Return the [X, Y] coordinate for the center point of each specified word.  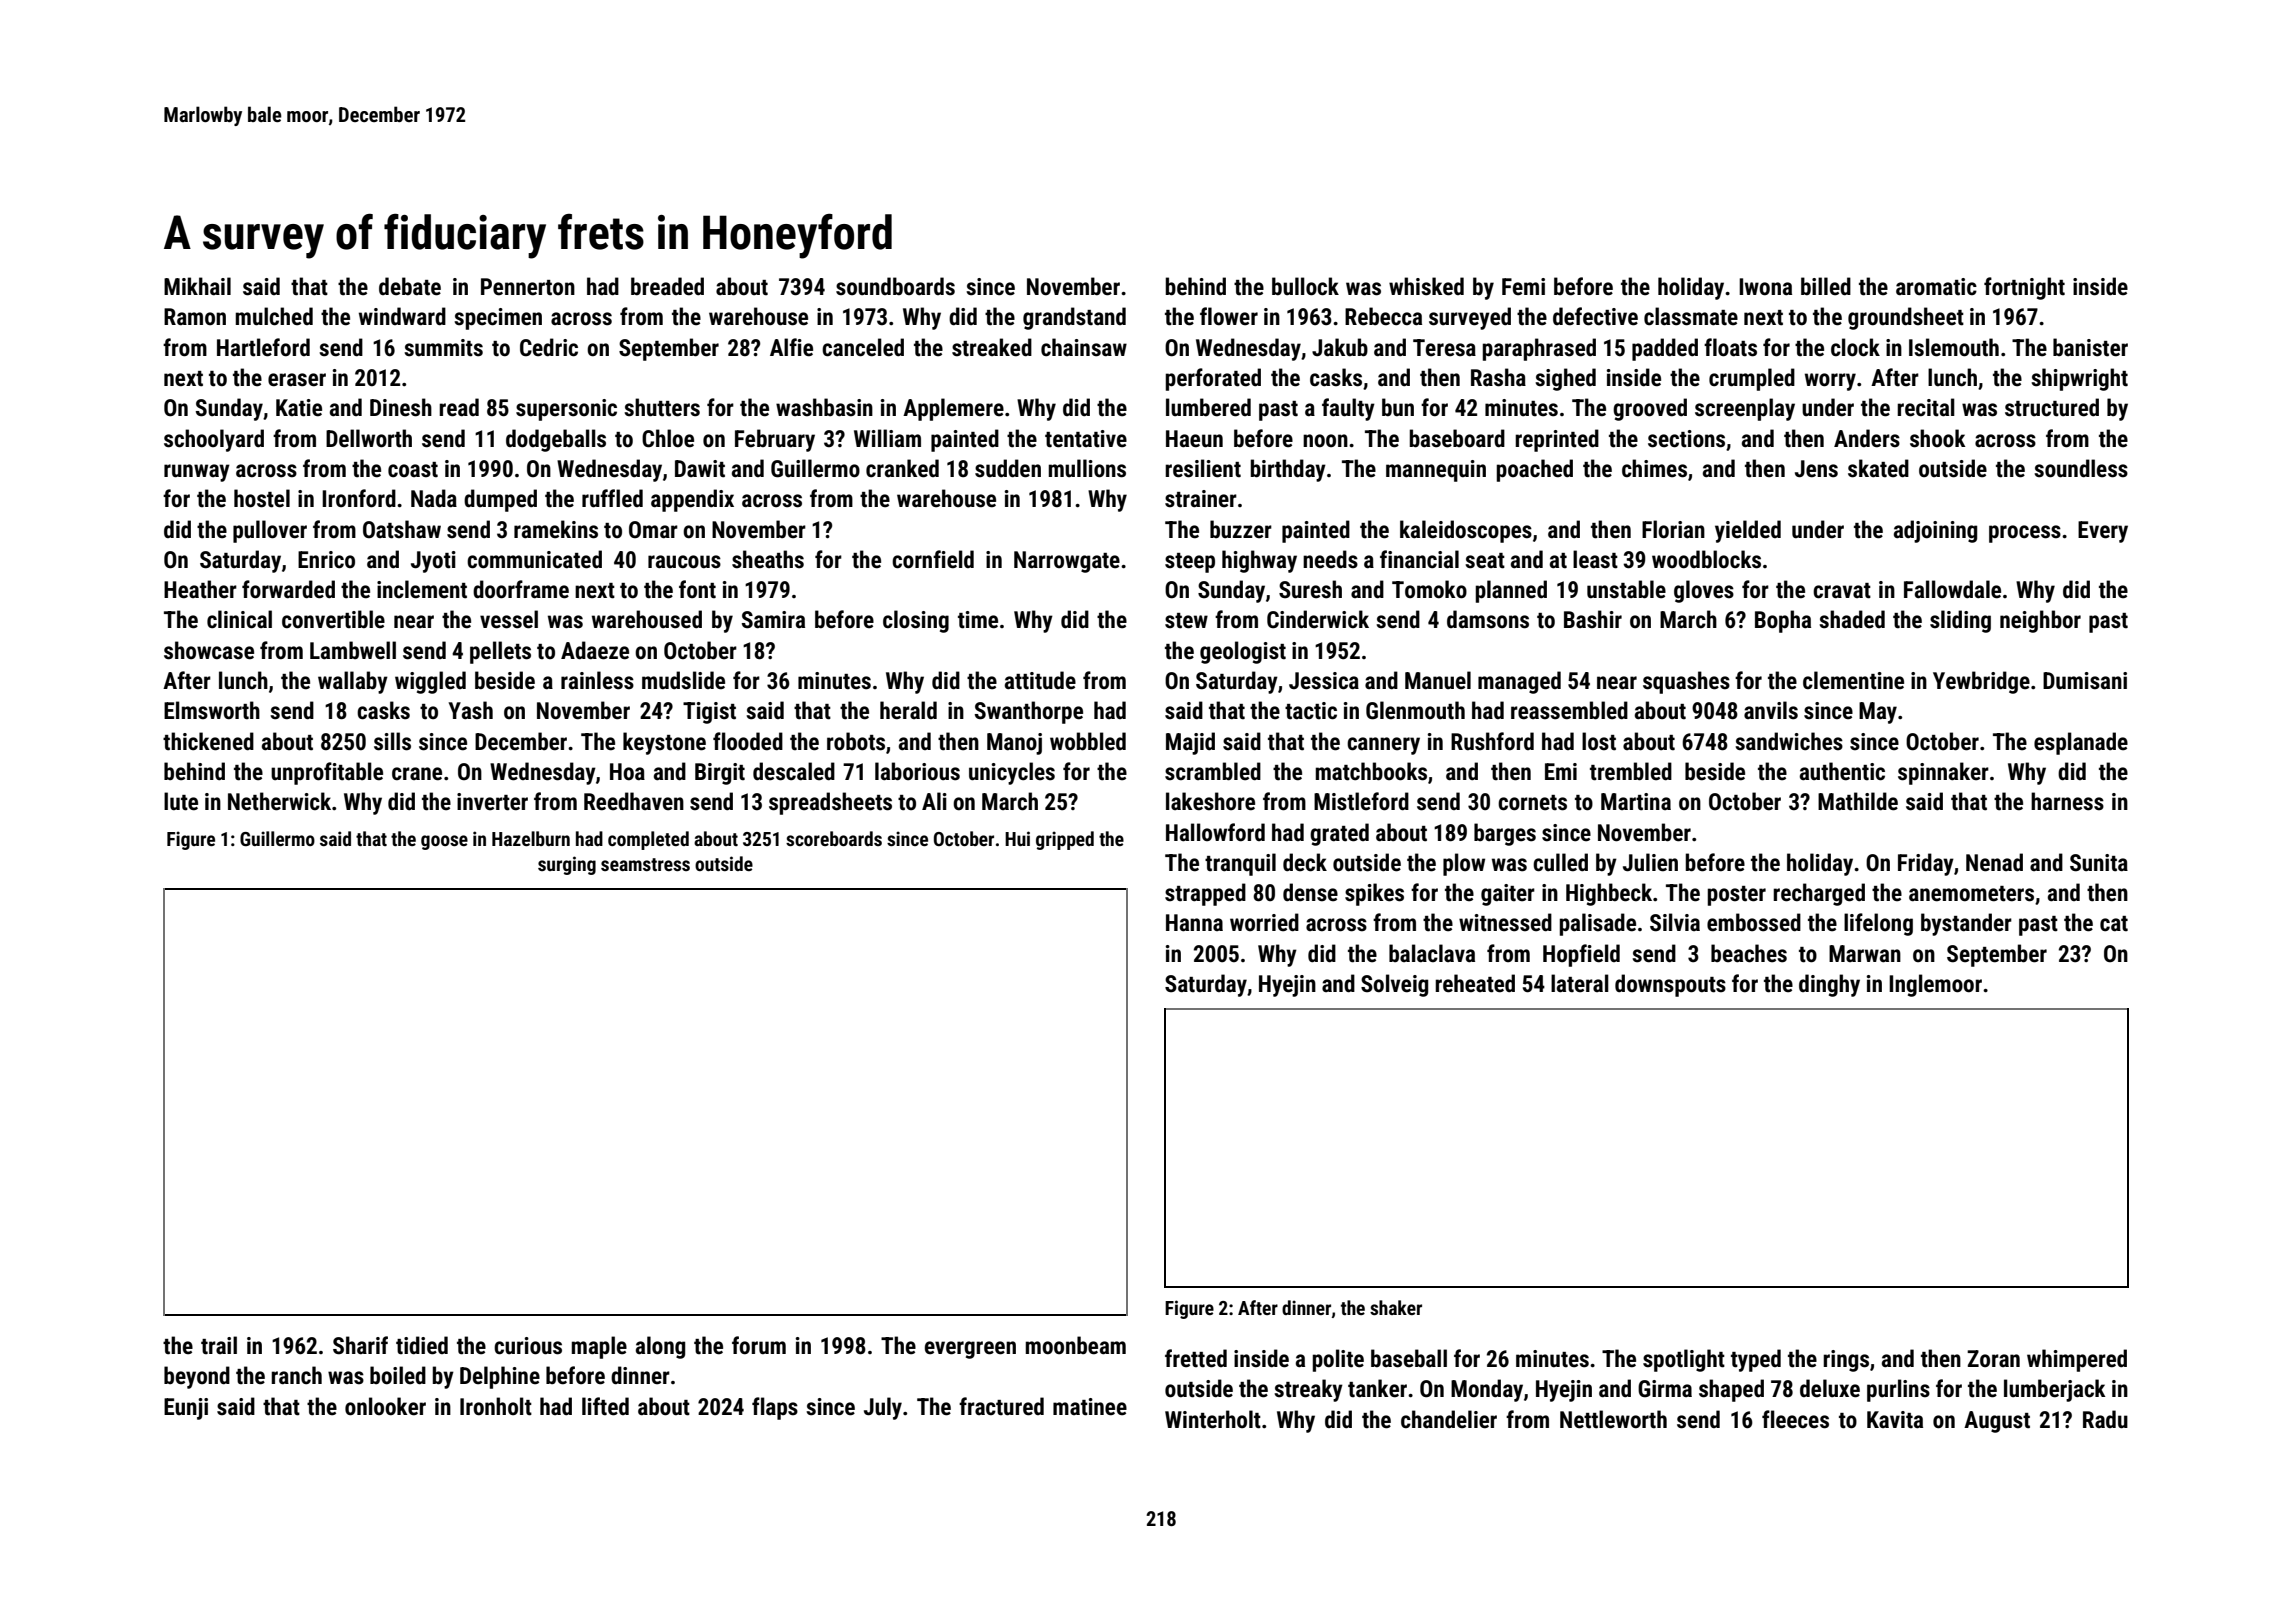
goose [444, 842]
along [660, 1347]
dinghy [1829, 985]
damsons [1488, 619]
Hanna [1194, 923]
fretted [1196, 1358]
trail [219, 1345]
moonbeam [1076, 1345]
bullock [1305, 286]
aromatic [1936, 287]
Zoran [1993, 1358]
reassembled [1569, 710]
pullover [270, 531]
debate [410, 286]
